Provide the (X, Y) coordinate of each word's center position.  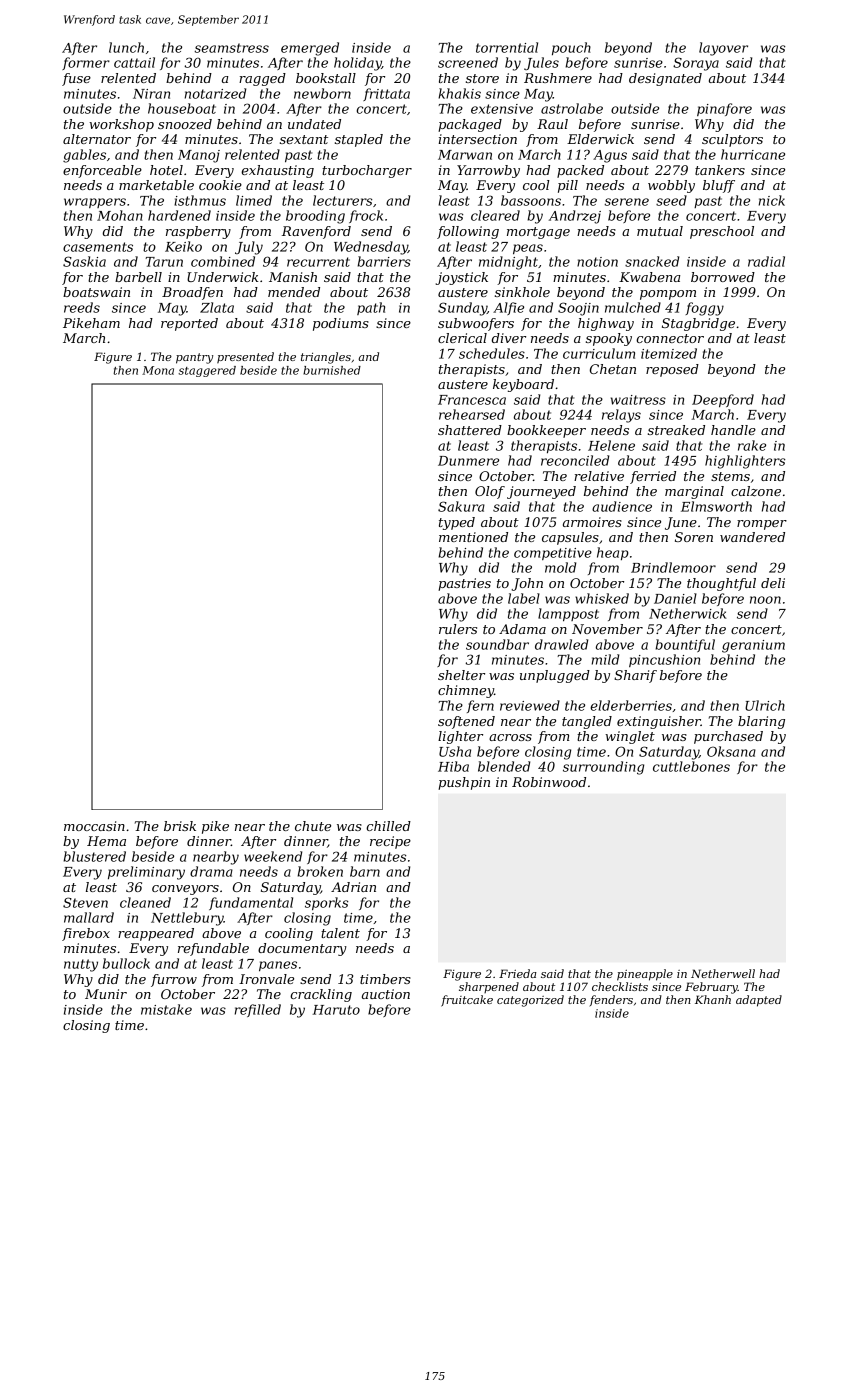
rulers (458, 629)
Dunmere (468, 461)
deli (773, 583)
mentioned (473, 537)
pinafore (724, 109)
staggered (207, 371)
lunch (126, 47)
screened (468, 62)
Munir (106, 994)
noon (765, 600)
